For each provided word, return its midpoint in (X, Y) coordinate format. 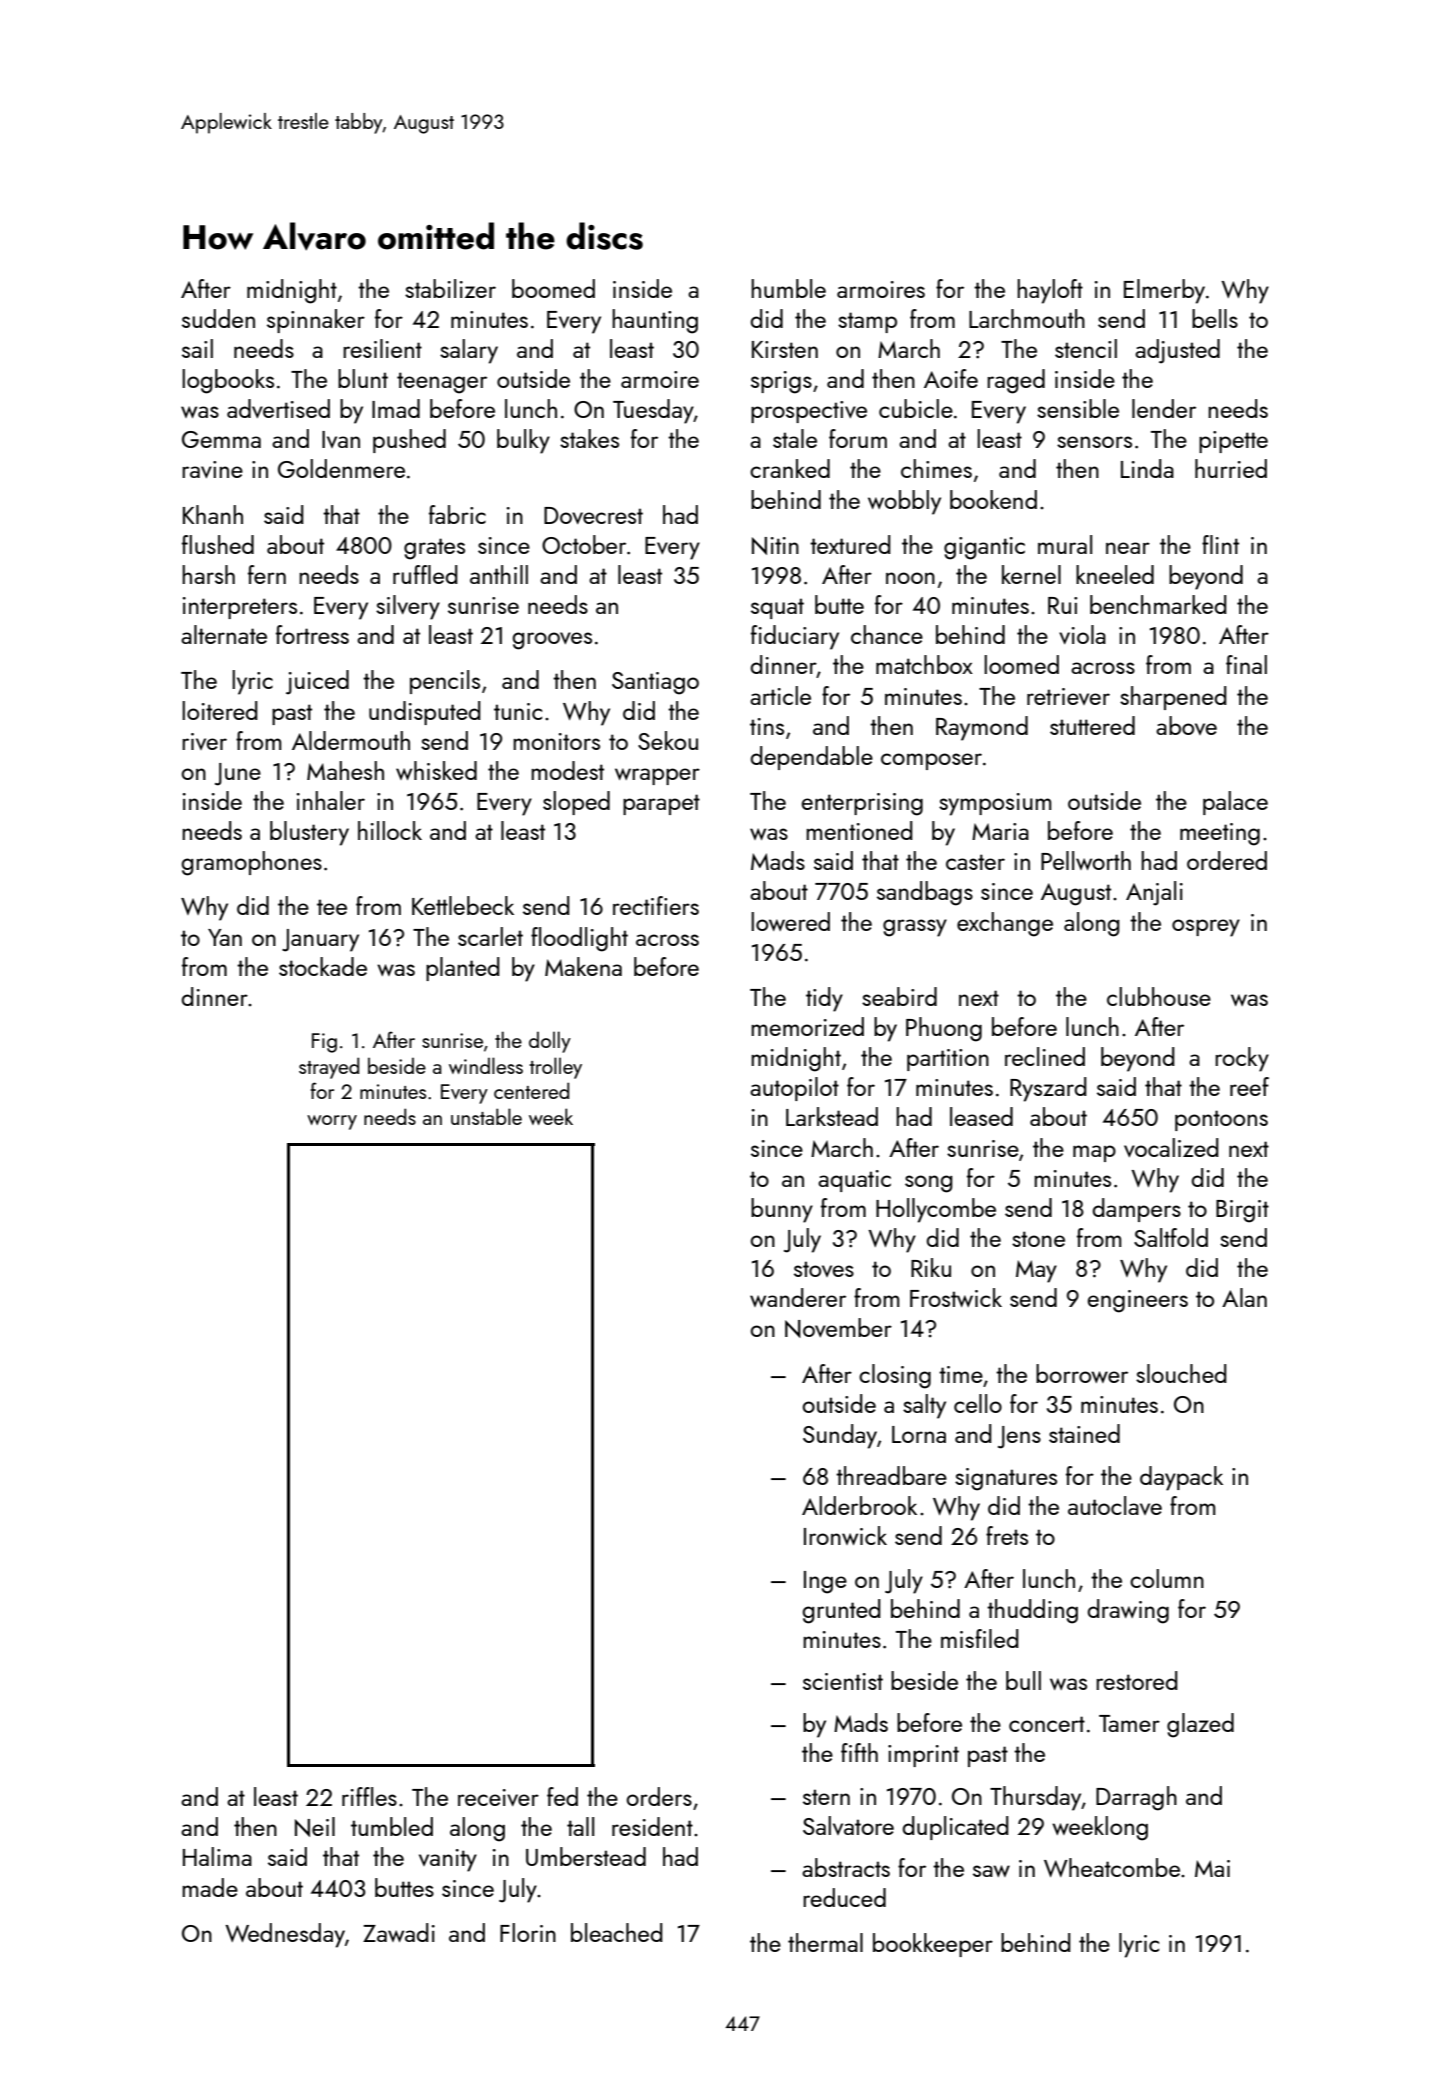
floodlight (579, 939)
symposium (995, 804)
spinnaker (316, 321)
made (210, 1887)
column (1167, 1578)
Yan (225, 937)
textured (850, 544)
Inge (825, 1582)
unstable (486, 1116)
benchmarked (1158, 604)
